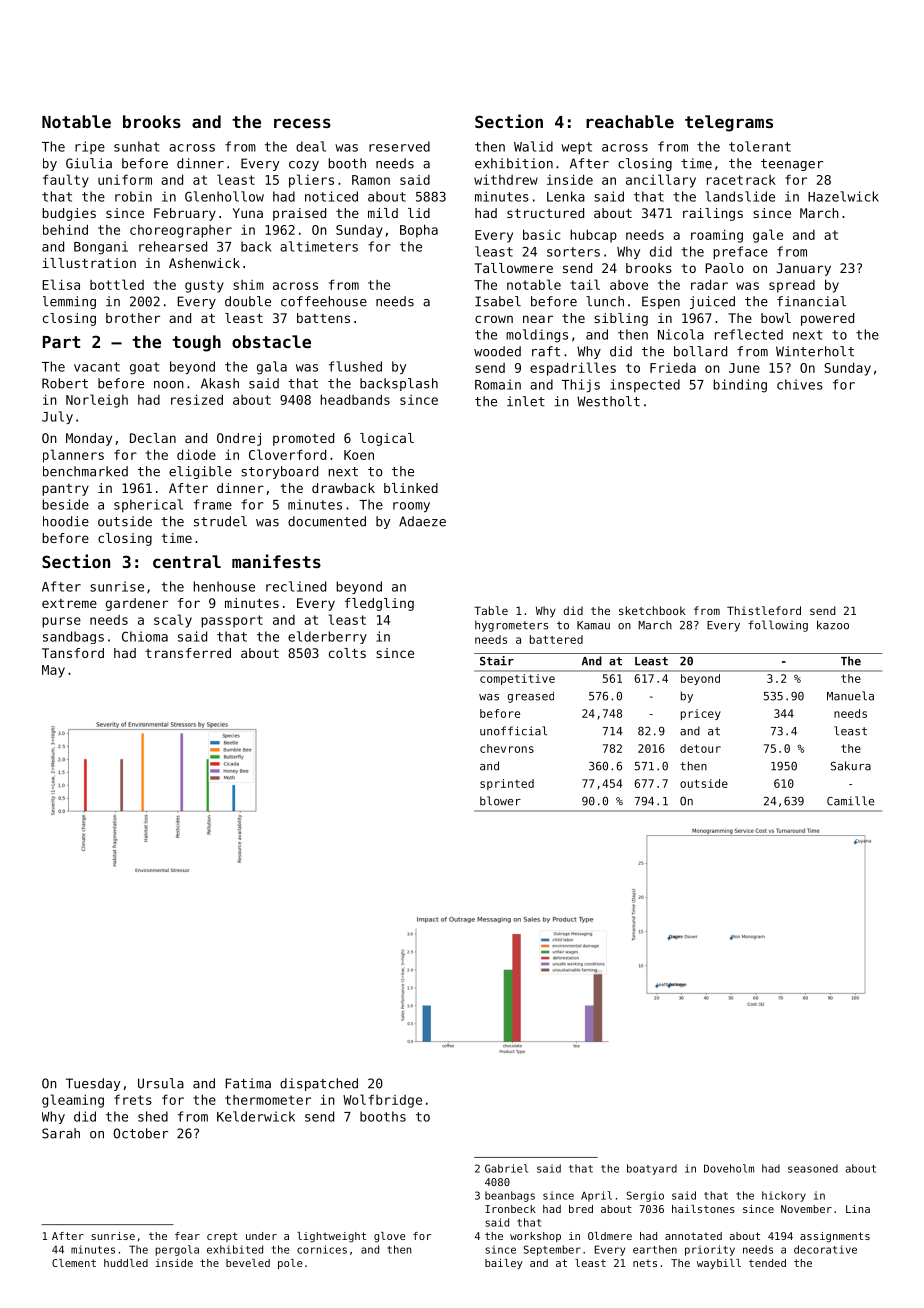 This document has height=1308, width=924. What do you see at coordinates (220, 521) in the document?
I see `strudel` at bounding box center [220, 521].
